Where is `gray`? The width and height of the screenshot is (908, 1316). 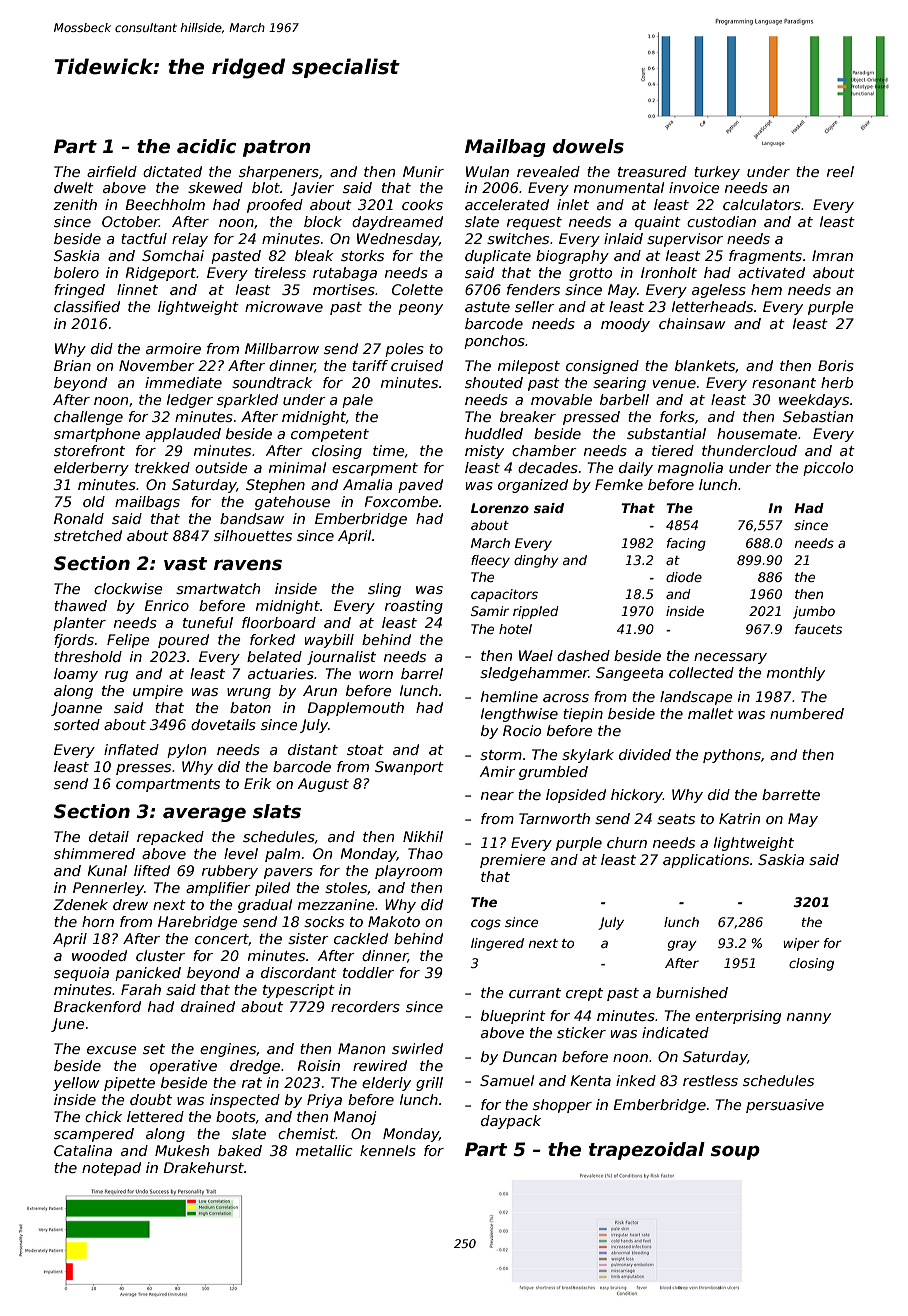 gray is located at coordinates (682, 945).
